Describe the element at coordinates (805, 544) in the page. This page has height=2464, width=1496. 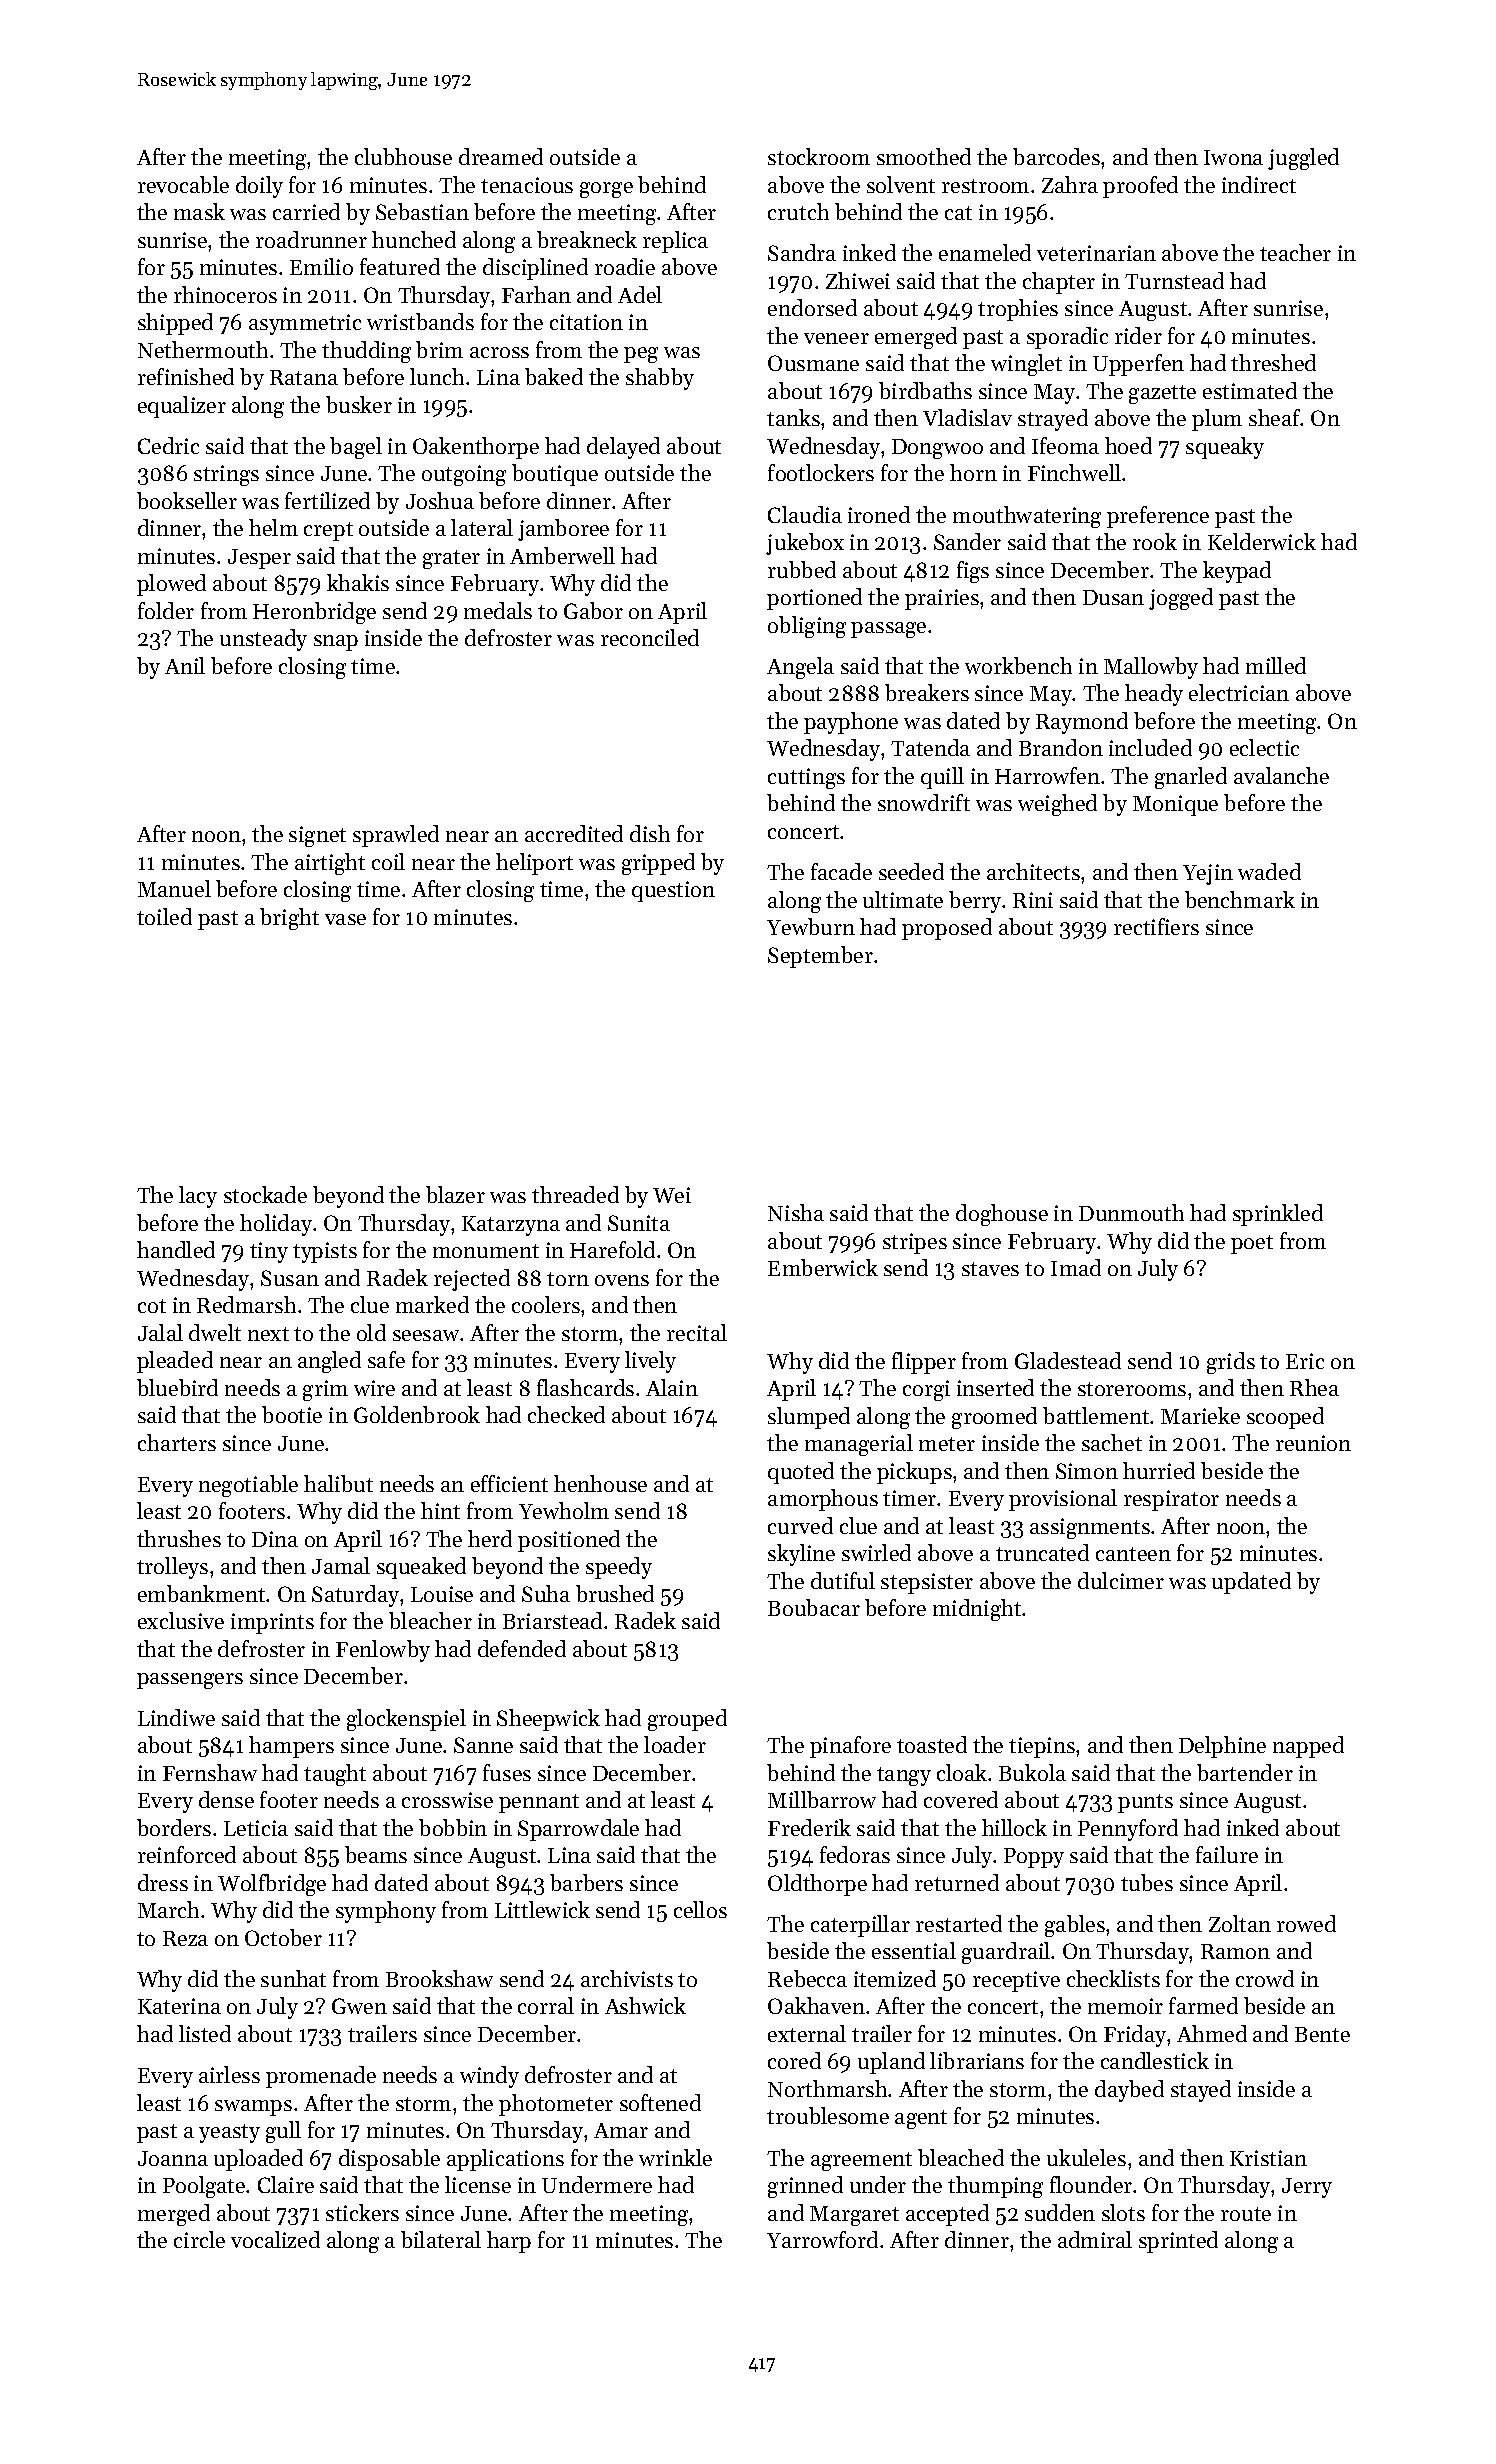
I see `jukebox` at that location.
